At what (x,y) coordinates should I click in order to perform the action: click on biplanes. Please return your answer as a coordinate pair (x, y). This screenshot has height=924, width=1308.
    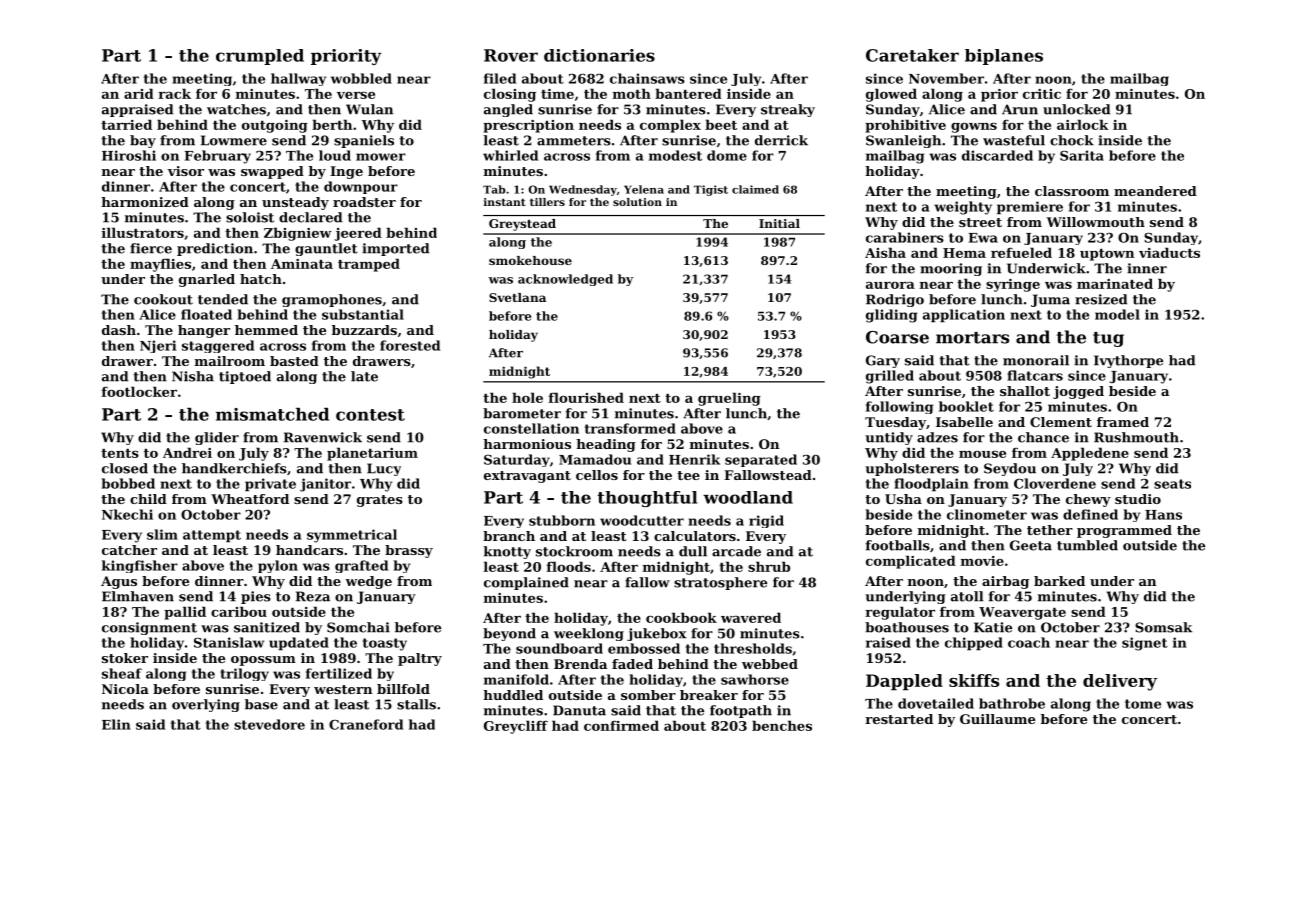
    Looking at the image, I should click on (1004, 57).
